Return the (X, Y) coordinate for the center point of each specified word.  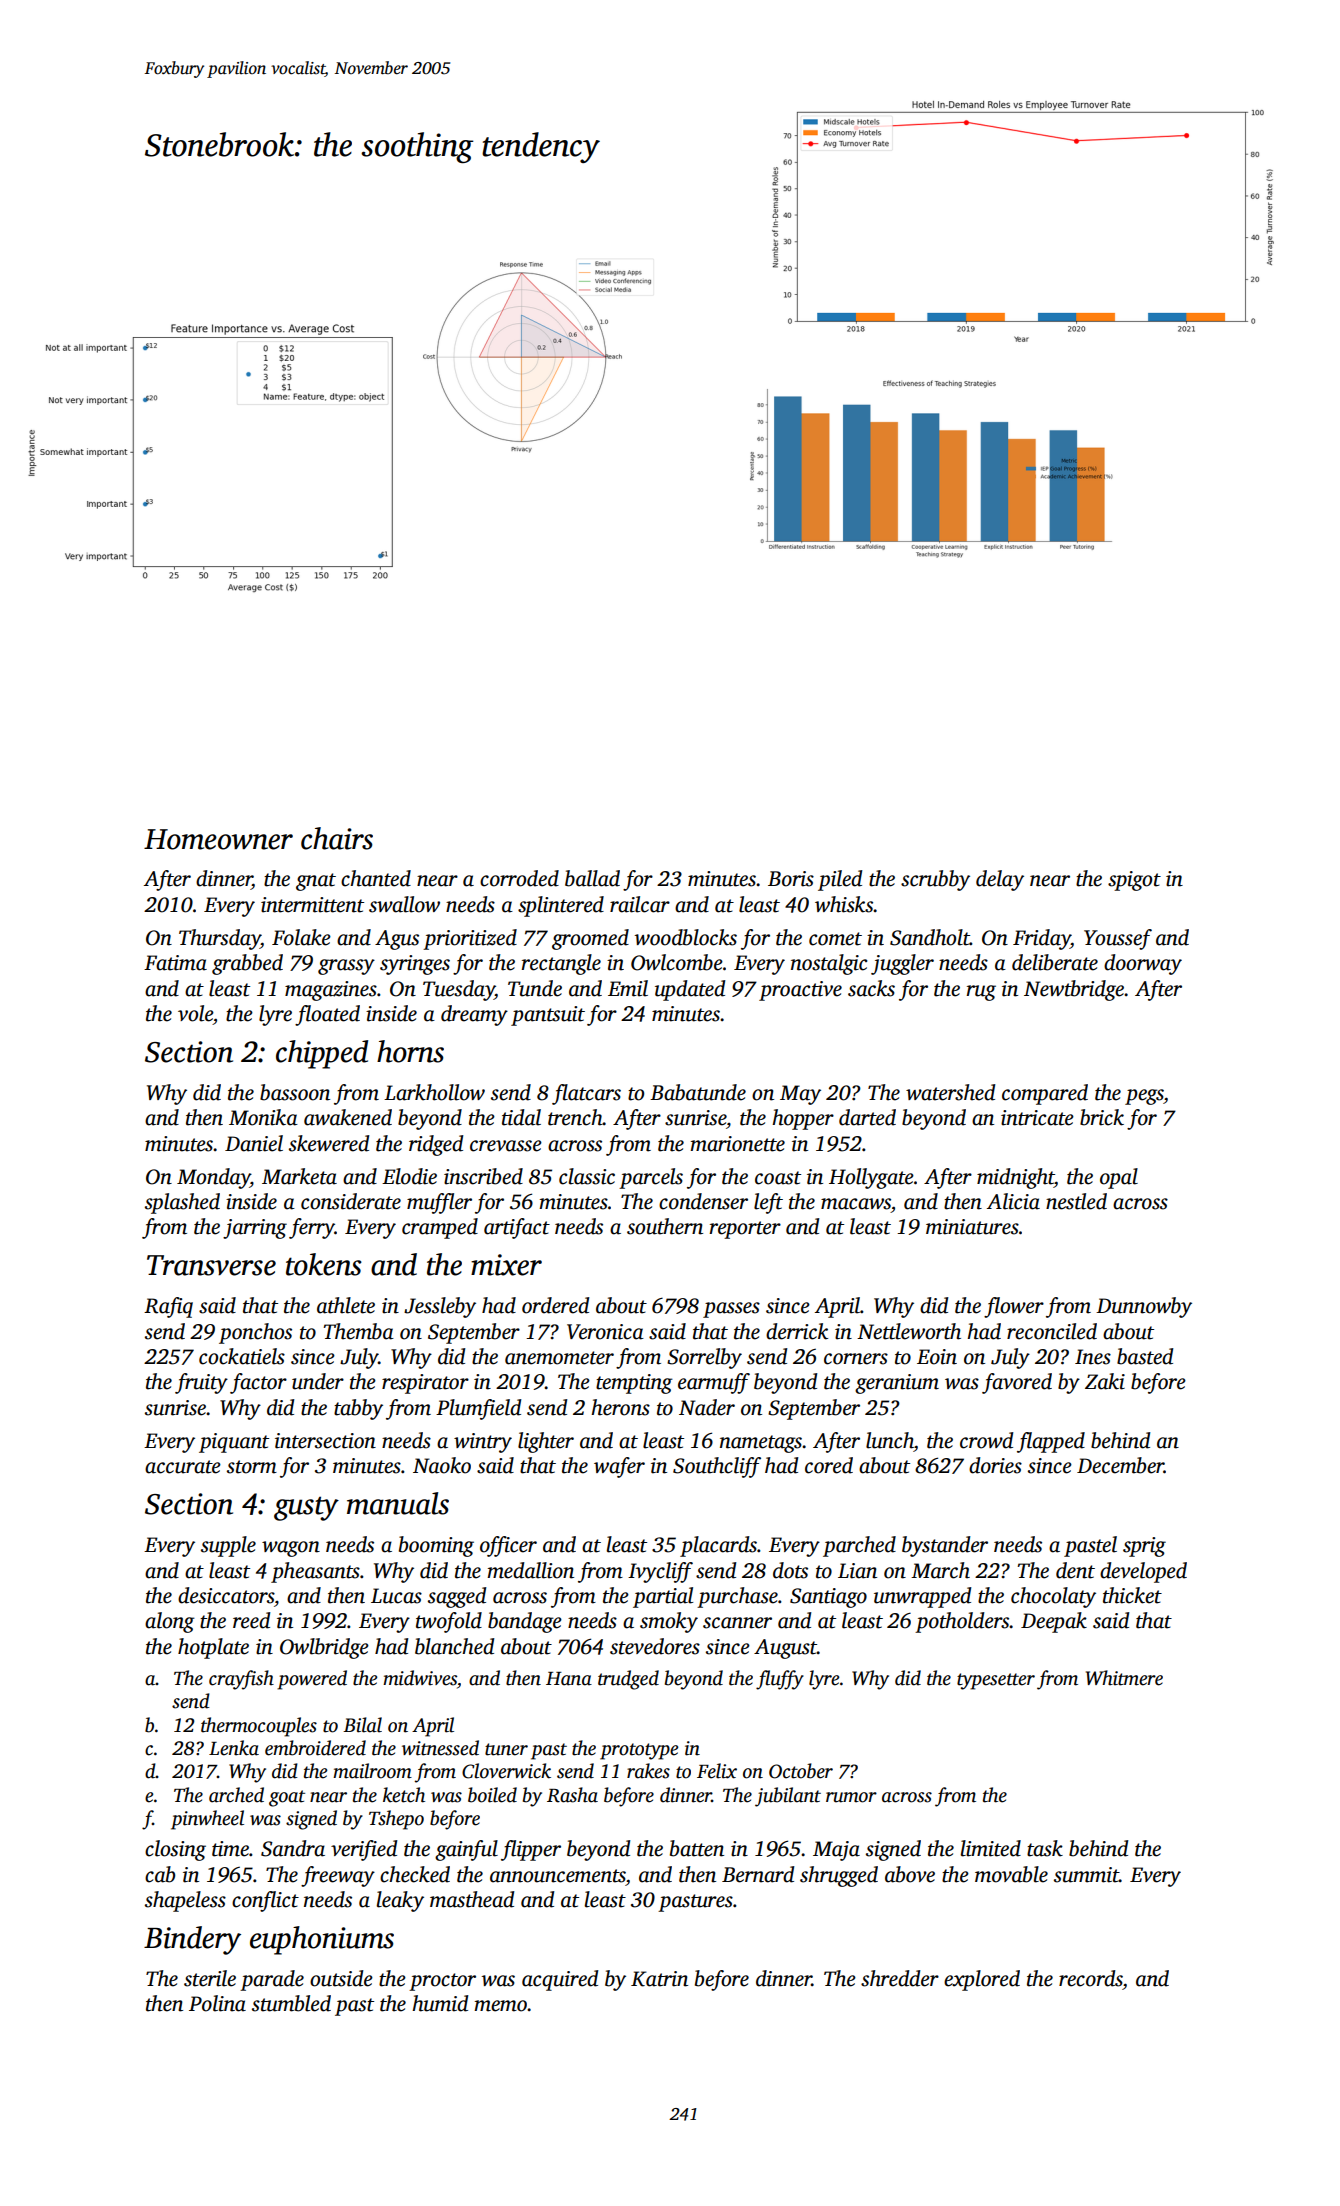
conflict (265, 1901)
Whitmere (1124, 1678)
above (910, 1874)
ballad (592, 878)
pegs (1144, 1097)
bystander (945, 1546)
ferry (312, 1228)
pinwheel (207, 1820)
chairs (337, 838)
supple (228, 1546)
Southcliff (717, 1467)
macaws (856, 1204)
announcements (558, 1876)
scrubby (935, 880)
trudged (628, 1680)
